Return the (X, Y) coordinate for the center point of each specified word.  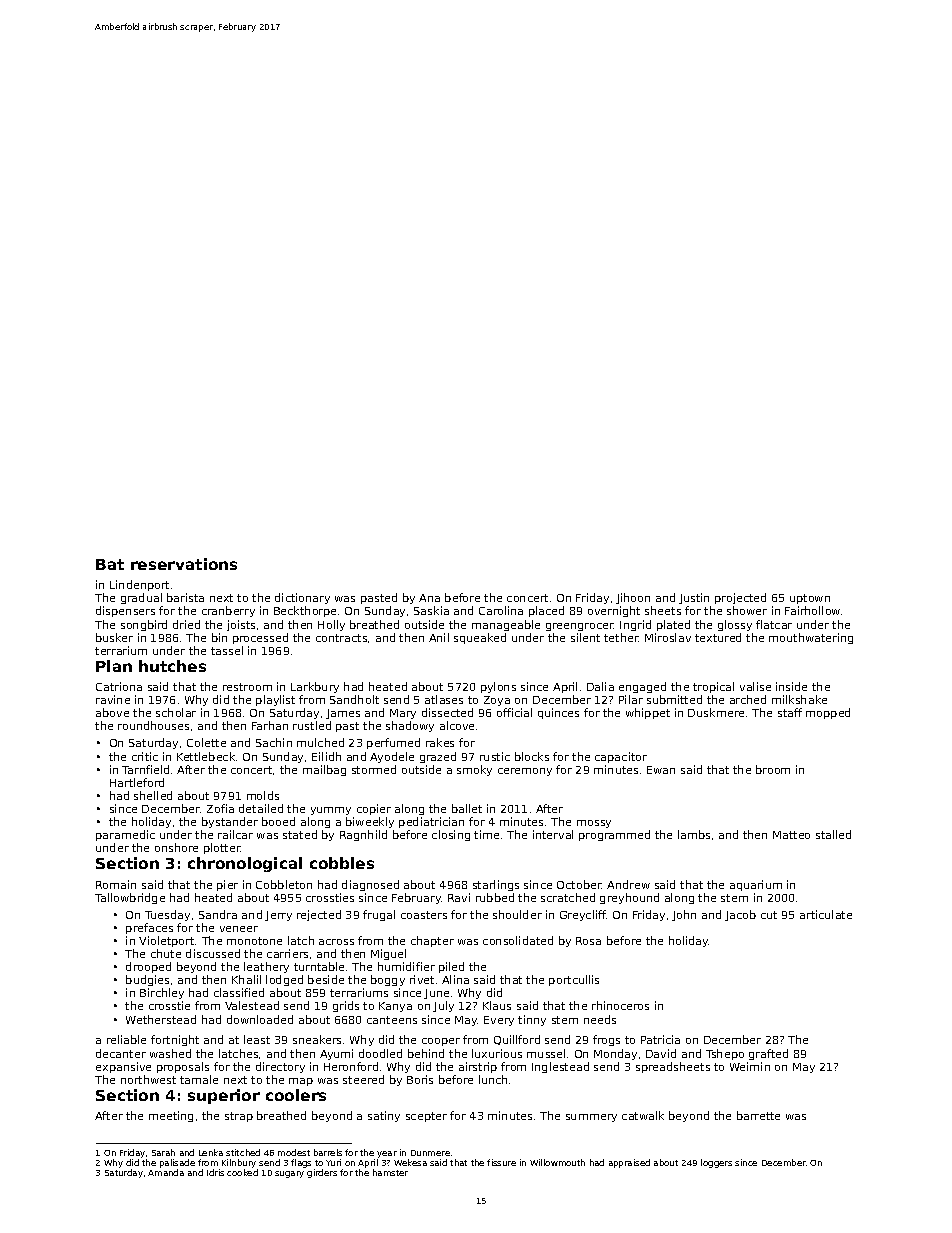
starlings (496, 885)
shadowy (410, 726)
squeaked (480, 638)
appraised (629, 1163)
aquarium (756, 885)
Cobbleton (284, 884)
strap (239, 1117)
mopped (828, 713)
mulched (320, 742)
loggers (716, 1163)
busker (114, 637)
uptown (810, 599)
